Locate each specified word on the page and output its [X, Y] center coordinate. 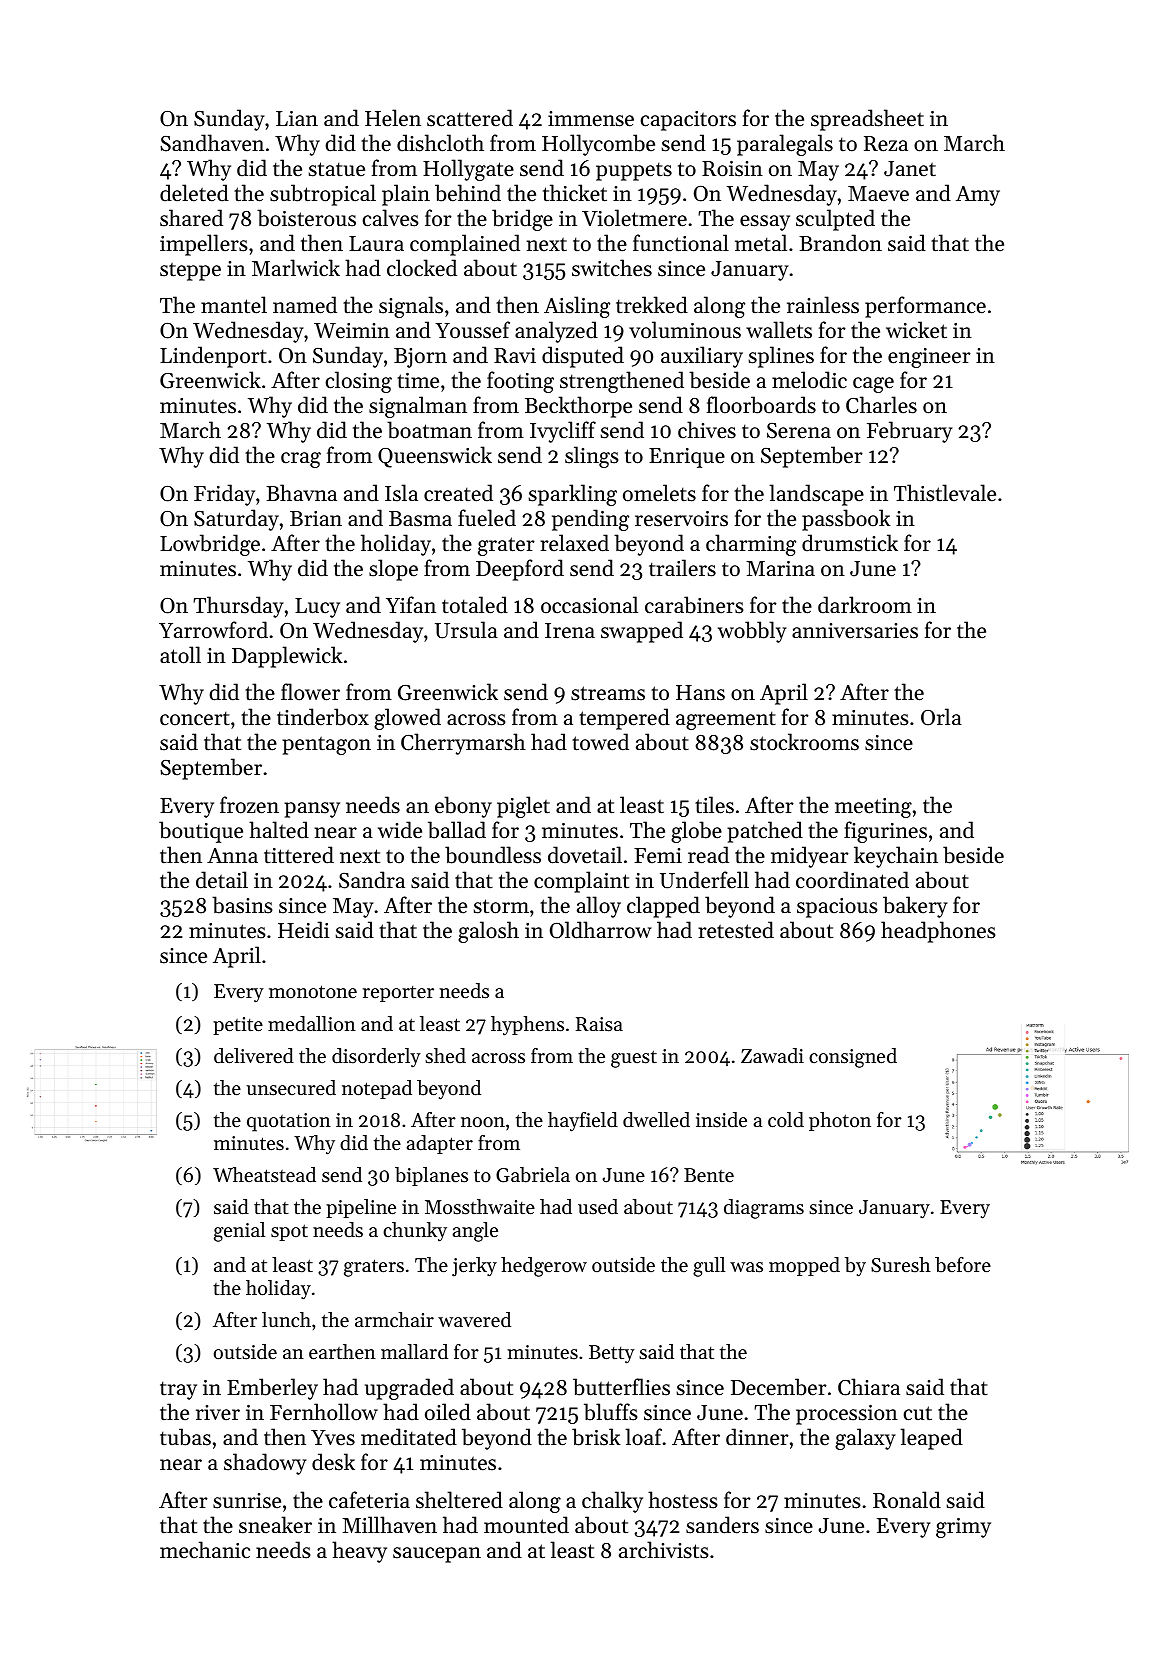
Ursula [466, 630]
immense [591, 119]
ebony [463, 807]
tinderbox [323, 717]
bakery [915, 907]
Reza [886, 144]
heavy [359, 1552]
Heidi [304, 930]
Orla [941, 717]
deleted [194, 193]
